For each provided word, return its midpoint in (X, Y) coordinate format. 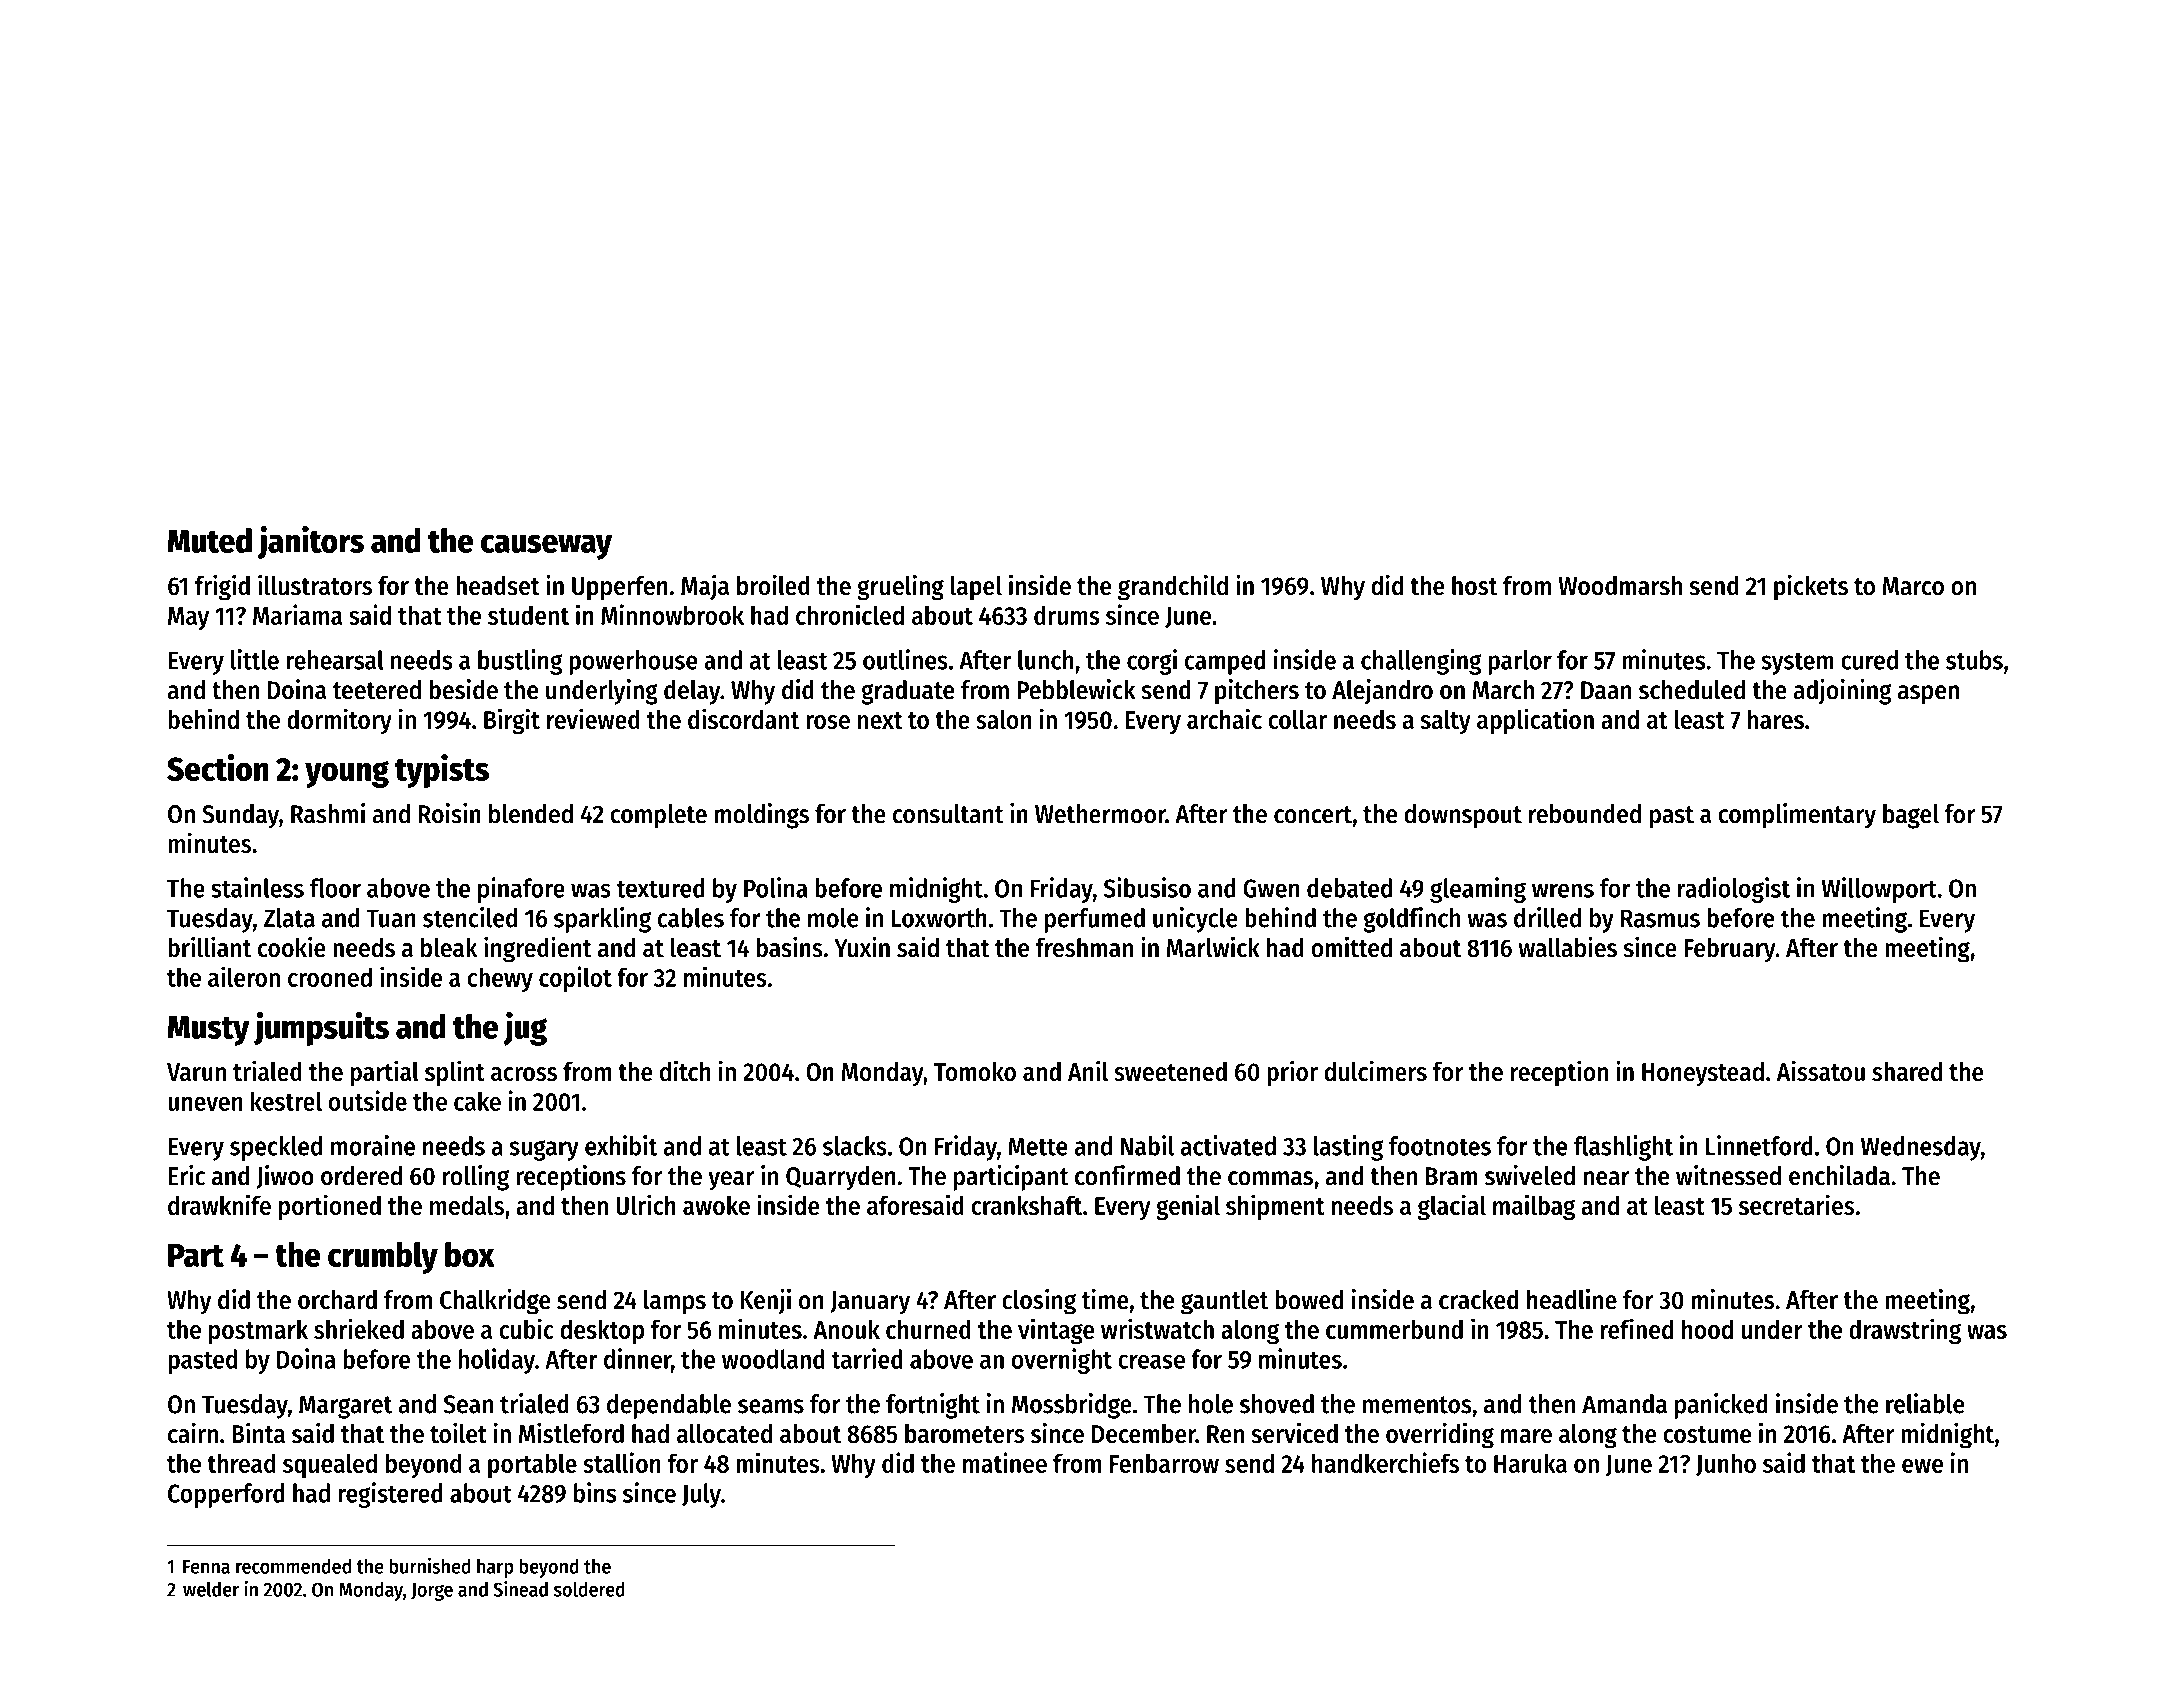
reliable (1925, 1403)
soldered (589, 1589)
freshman (1084, 948)
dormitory (339, 721)
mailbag (1534, 1207)
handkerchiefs (1385, 1462)
